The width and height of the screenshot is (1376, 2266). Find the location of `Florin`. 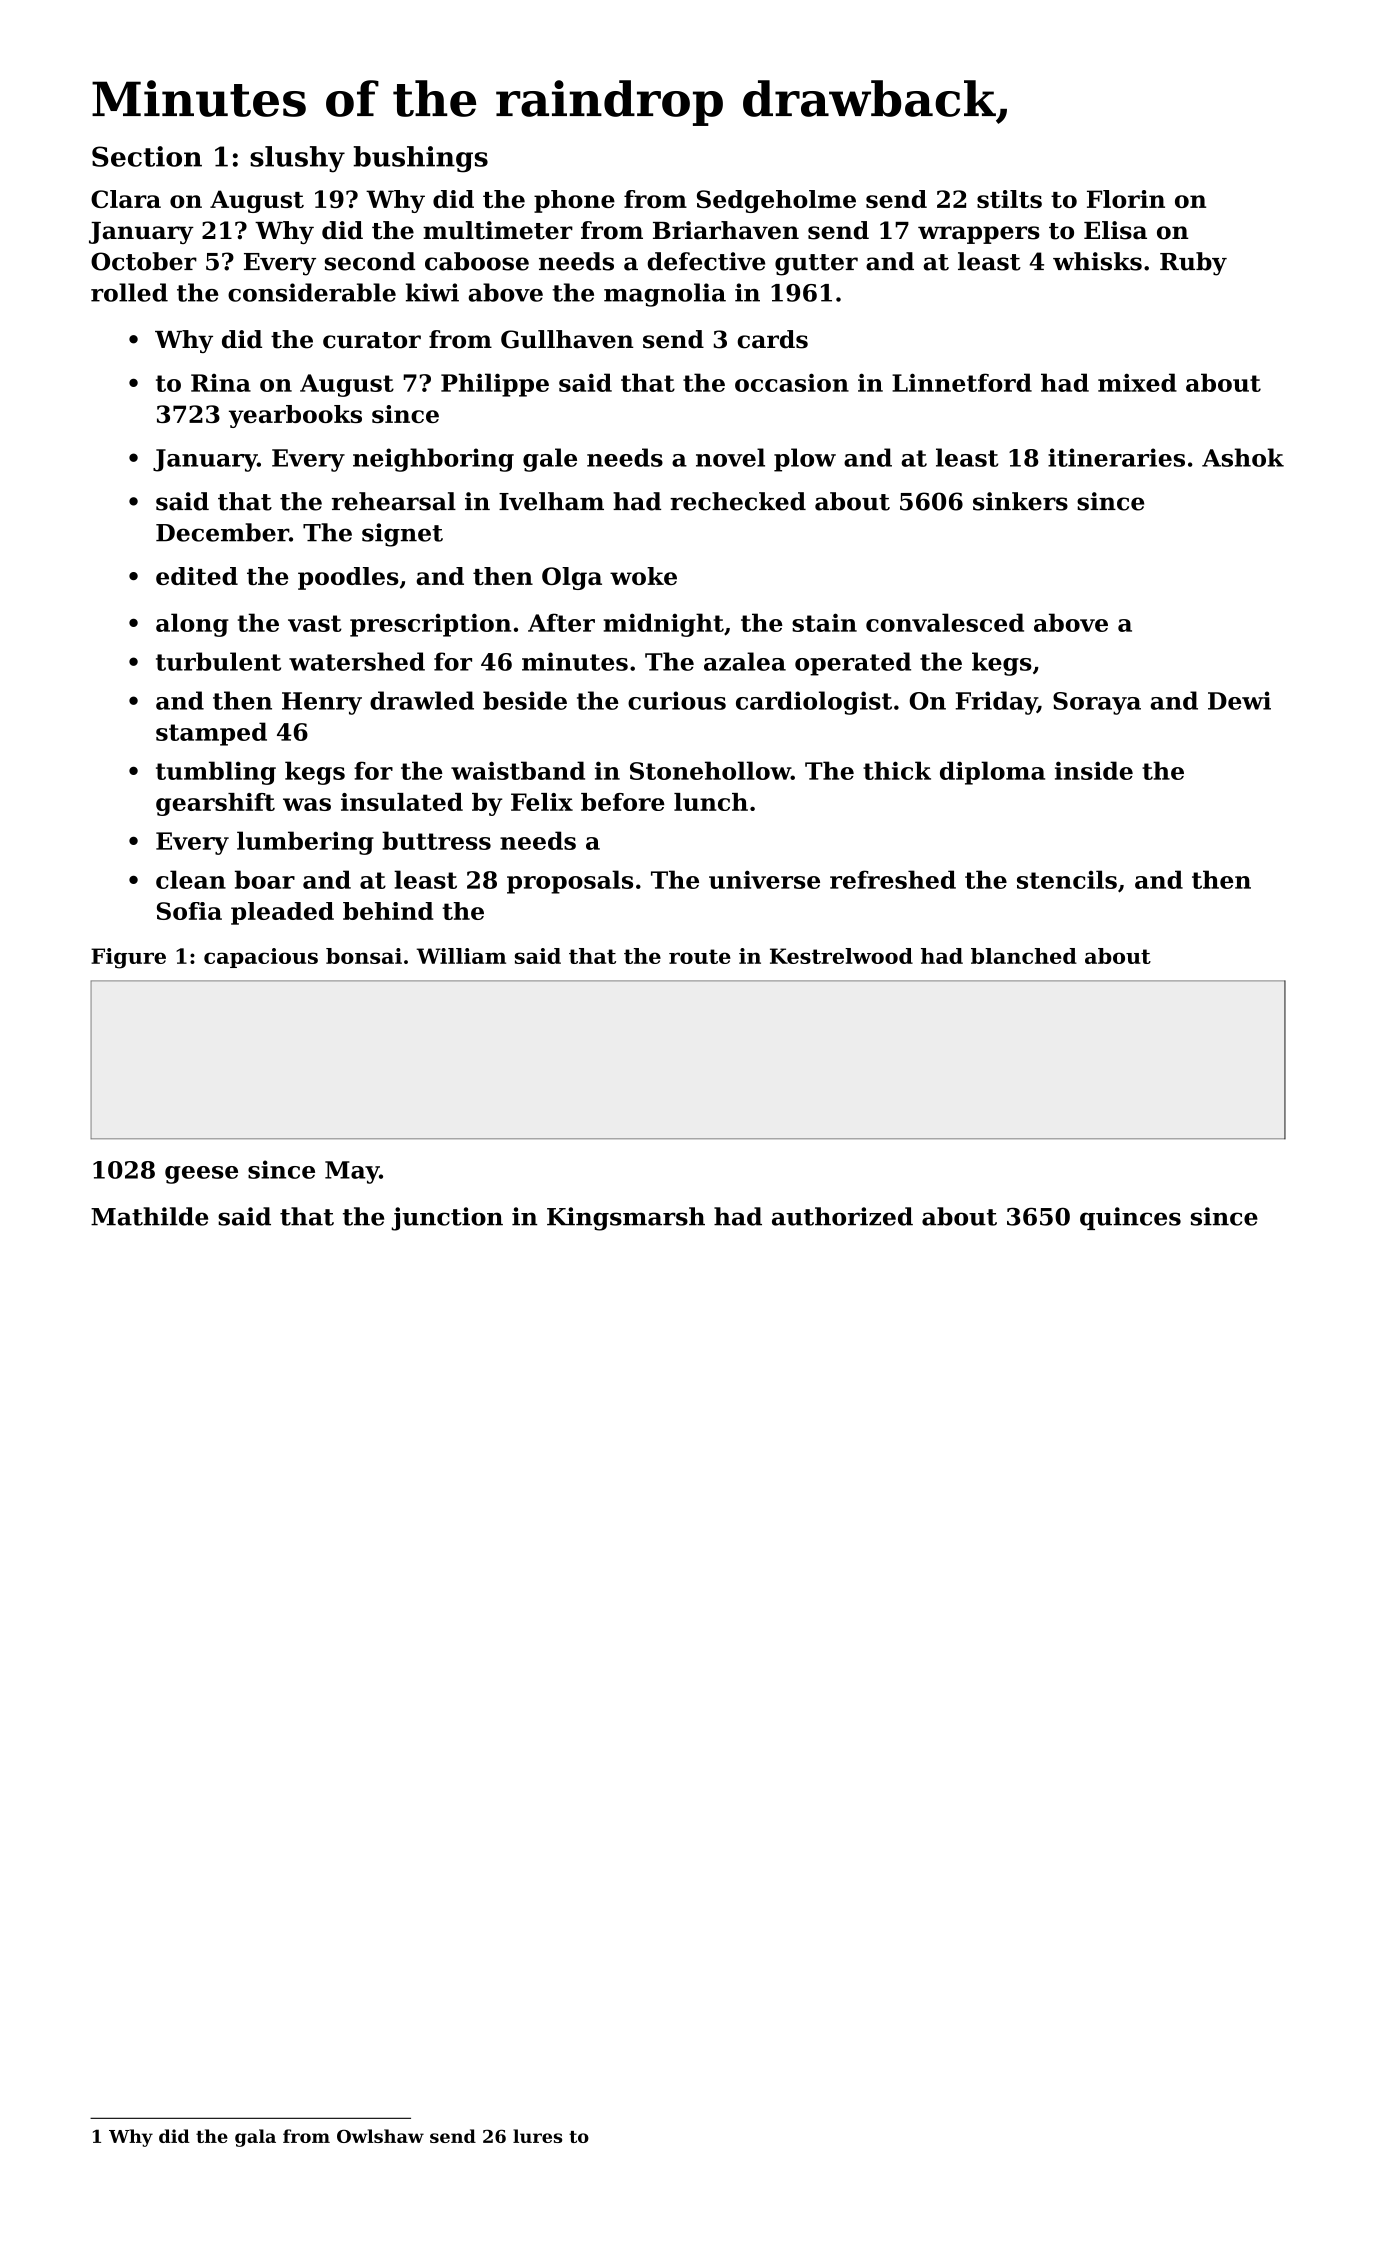

Florin is located at coordinates (1126, 199).
